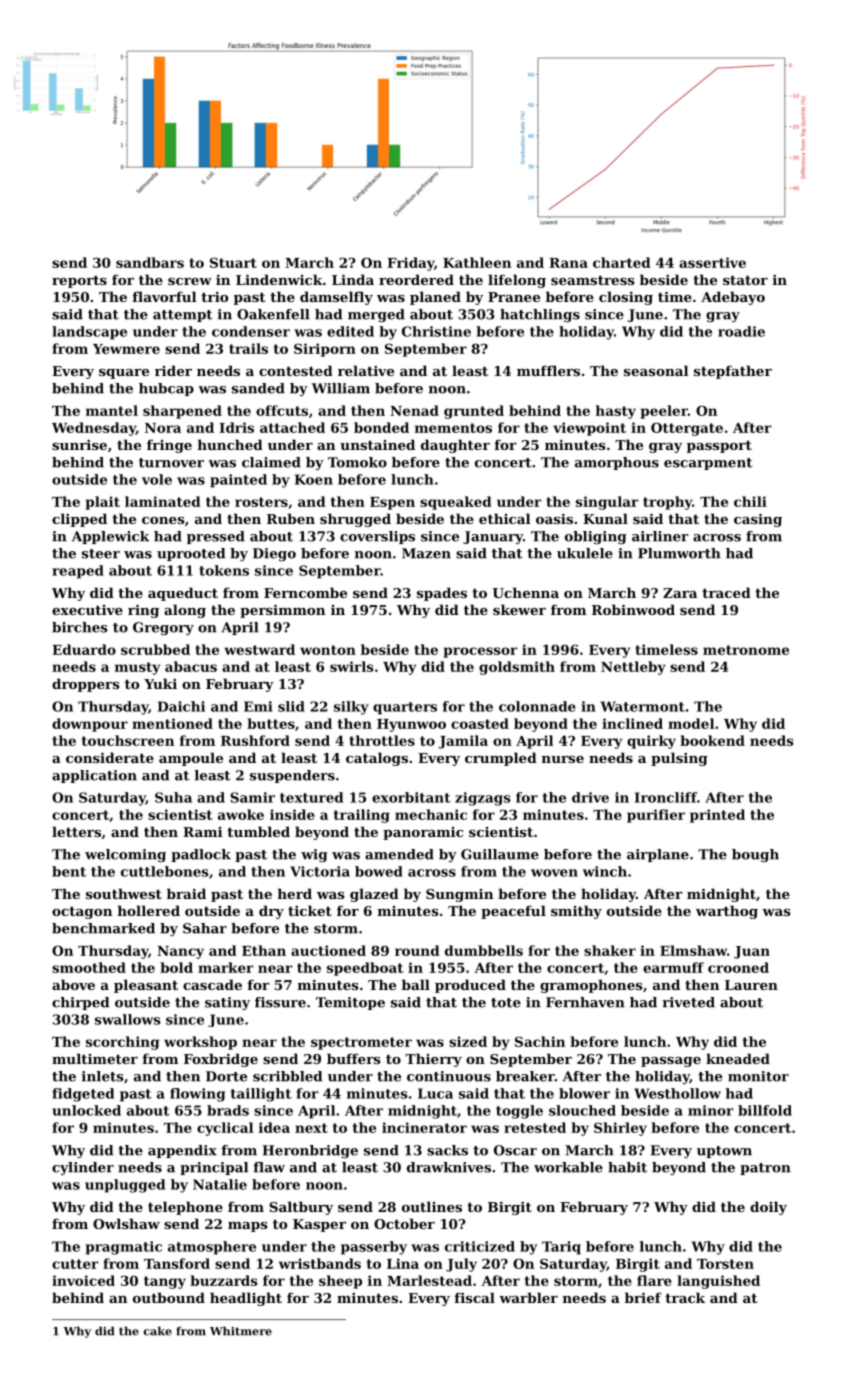  Describe the element at coordinates (405, 708) in the image. I see `quarters` at that location.
